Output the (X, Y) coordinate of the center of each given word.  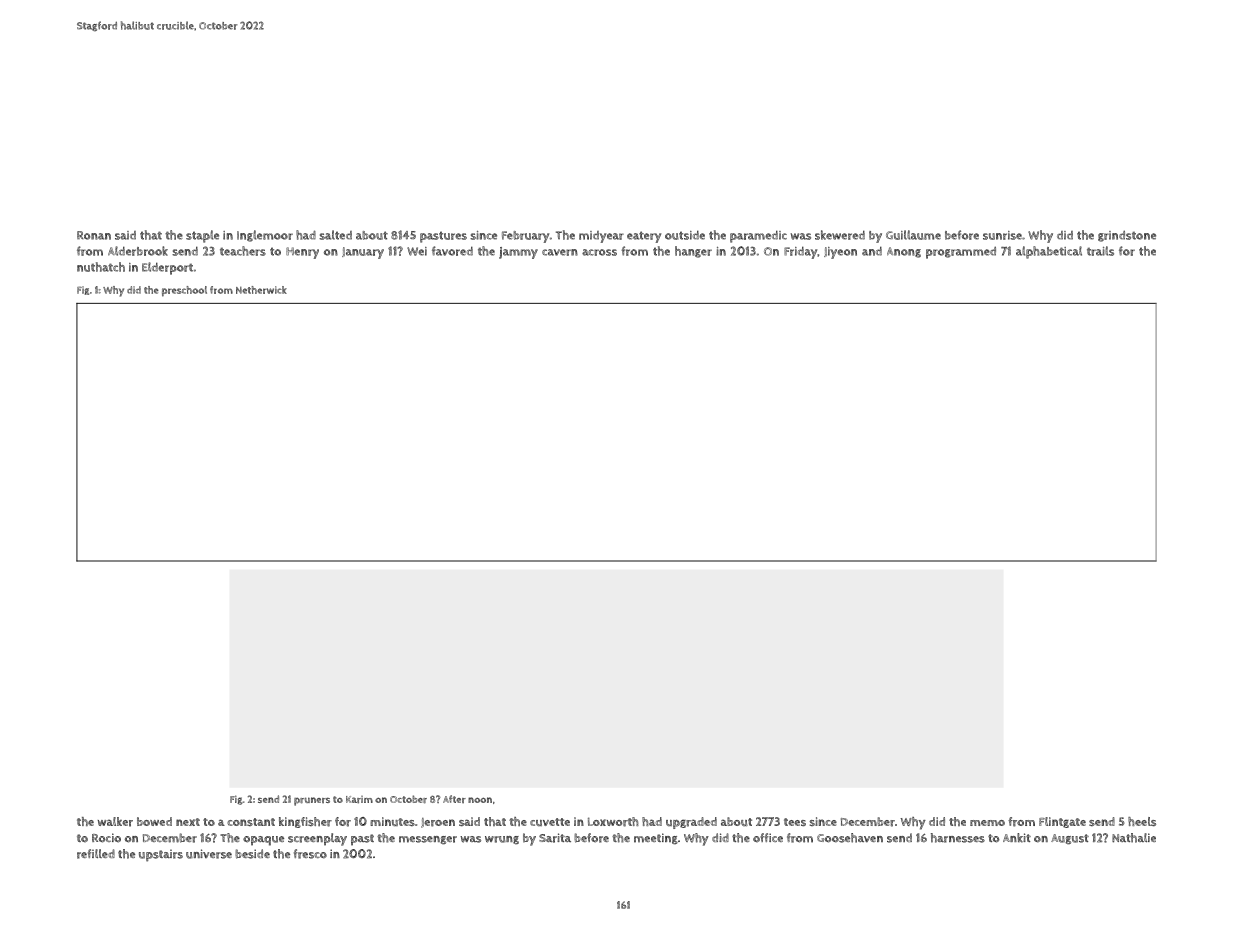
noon (480, 800)
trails (1100, 251)
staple (202, 236)
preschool (184, 291)
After (454, 799)
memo (987, 823)
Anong (904, 252)
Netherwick (261, 290)
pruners (312, 801)
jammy (518, 253)
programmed (961, 252)
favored (452, 251)
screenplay (317, 839)
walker (115, 822)
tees (795, 822)
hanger (693, 252)
